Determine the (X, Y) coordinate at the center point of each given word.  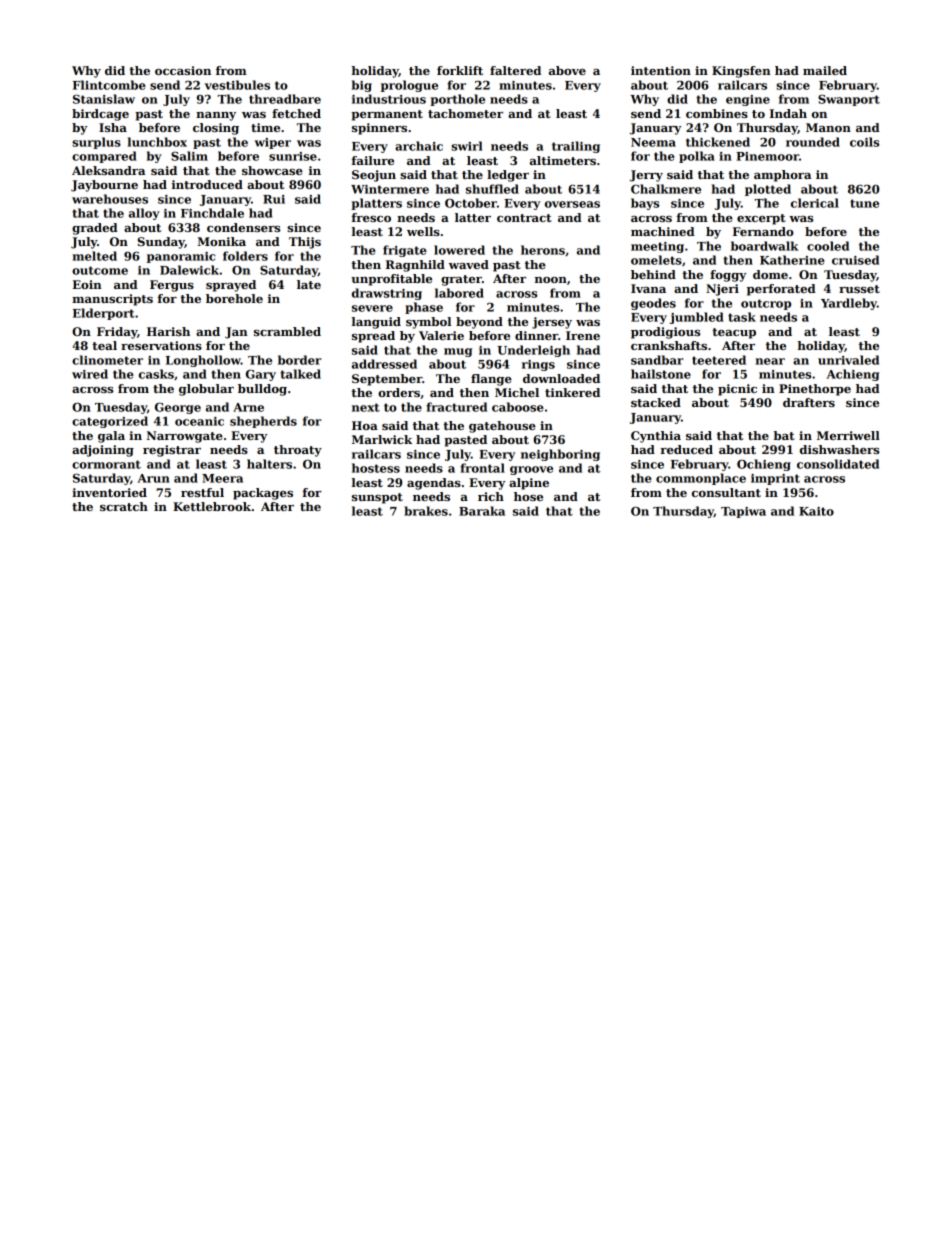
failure (373, 160)
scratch (124, 506)
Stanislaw (104, 99)
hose (528, 496)
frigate (405, 251)
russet (859, 289)
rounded (813, 142)
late (309, 284)
